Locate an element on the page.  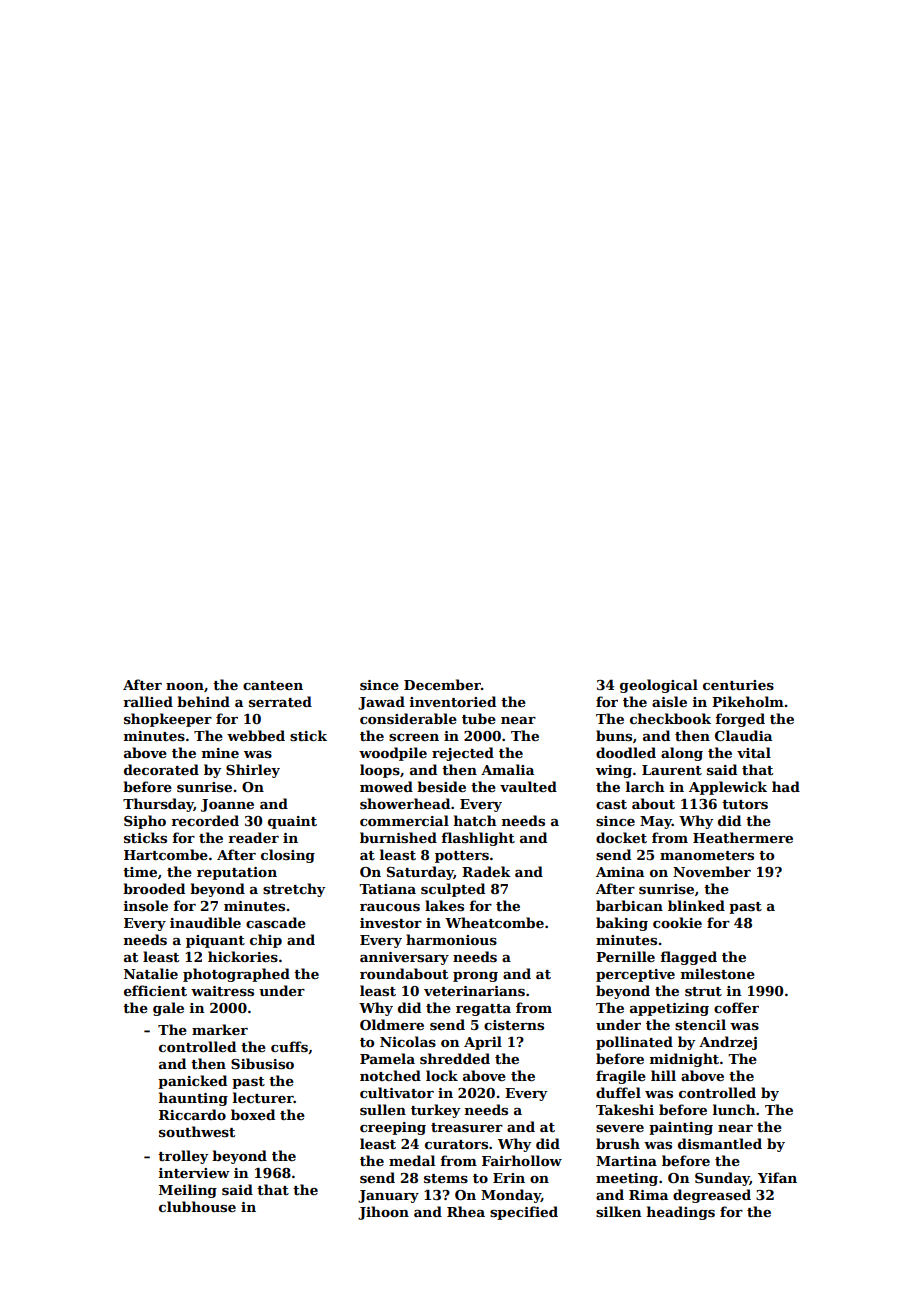
specified is located at coordinates (524, 1213).
